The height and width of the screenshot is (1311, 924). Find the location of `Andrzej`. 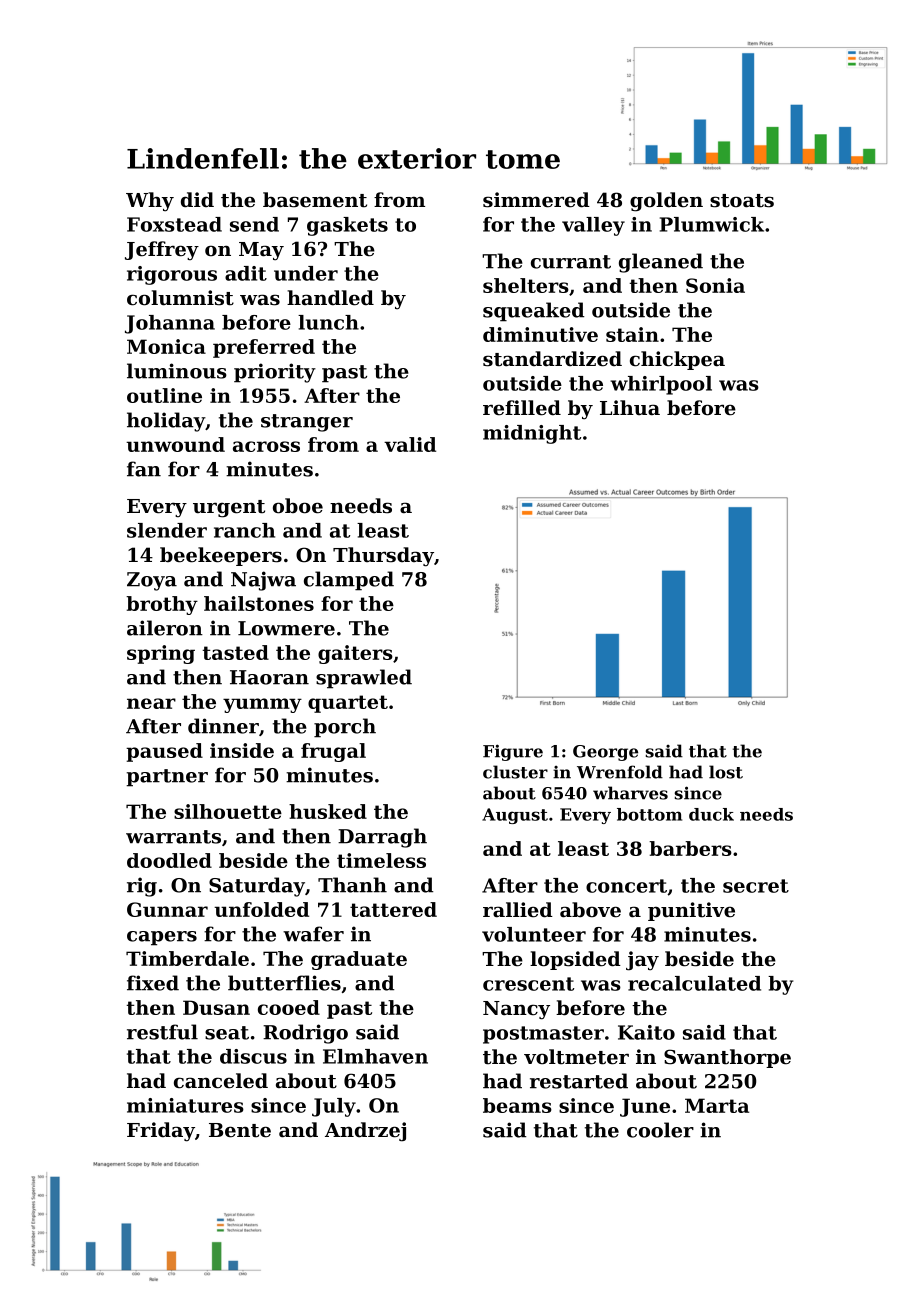

Andrzej is located at coordinates (365, 1132).
